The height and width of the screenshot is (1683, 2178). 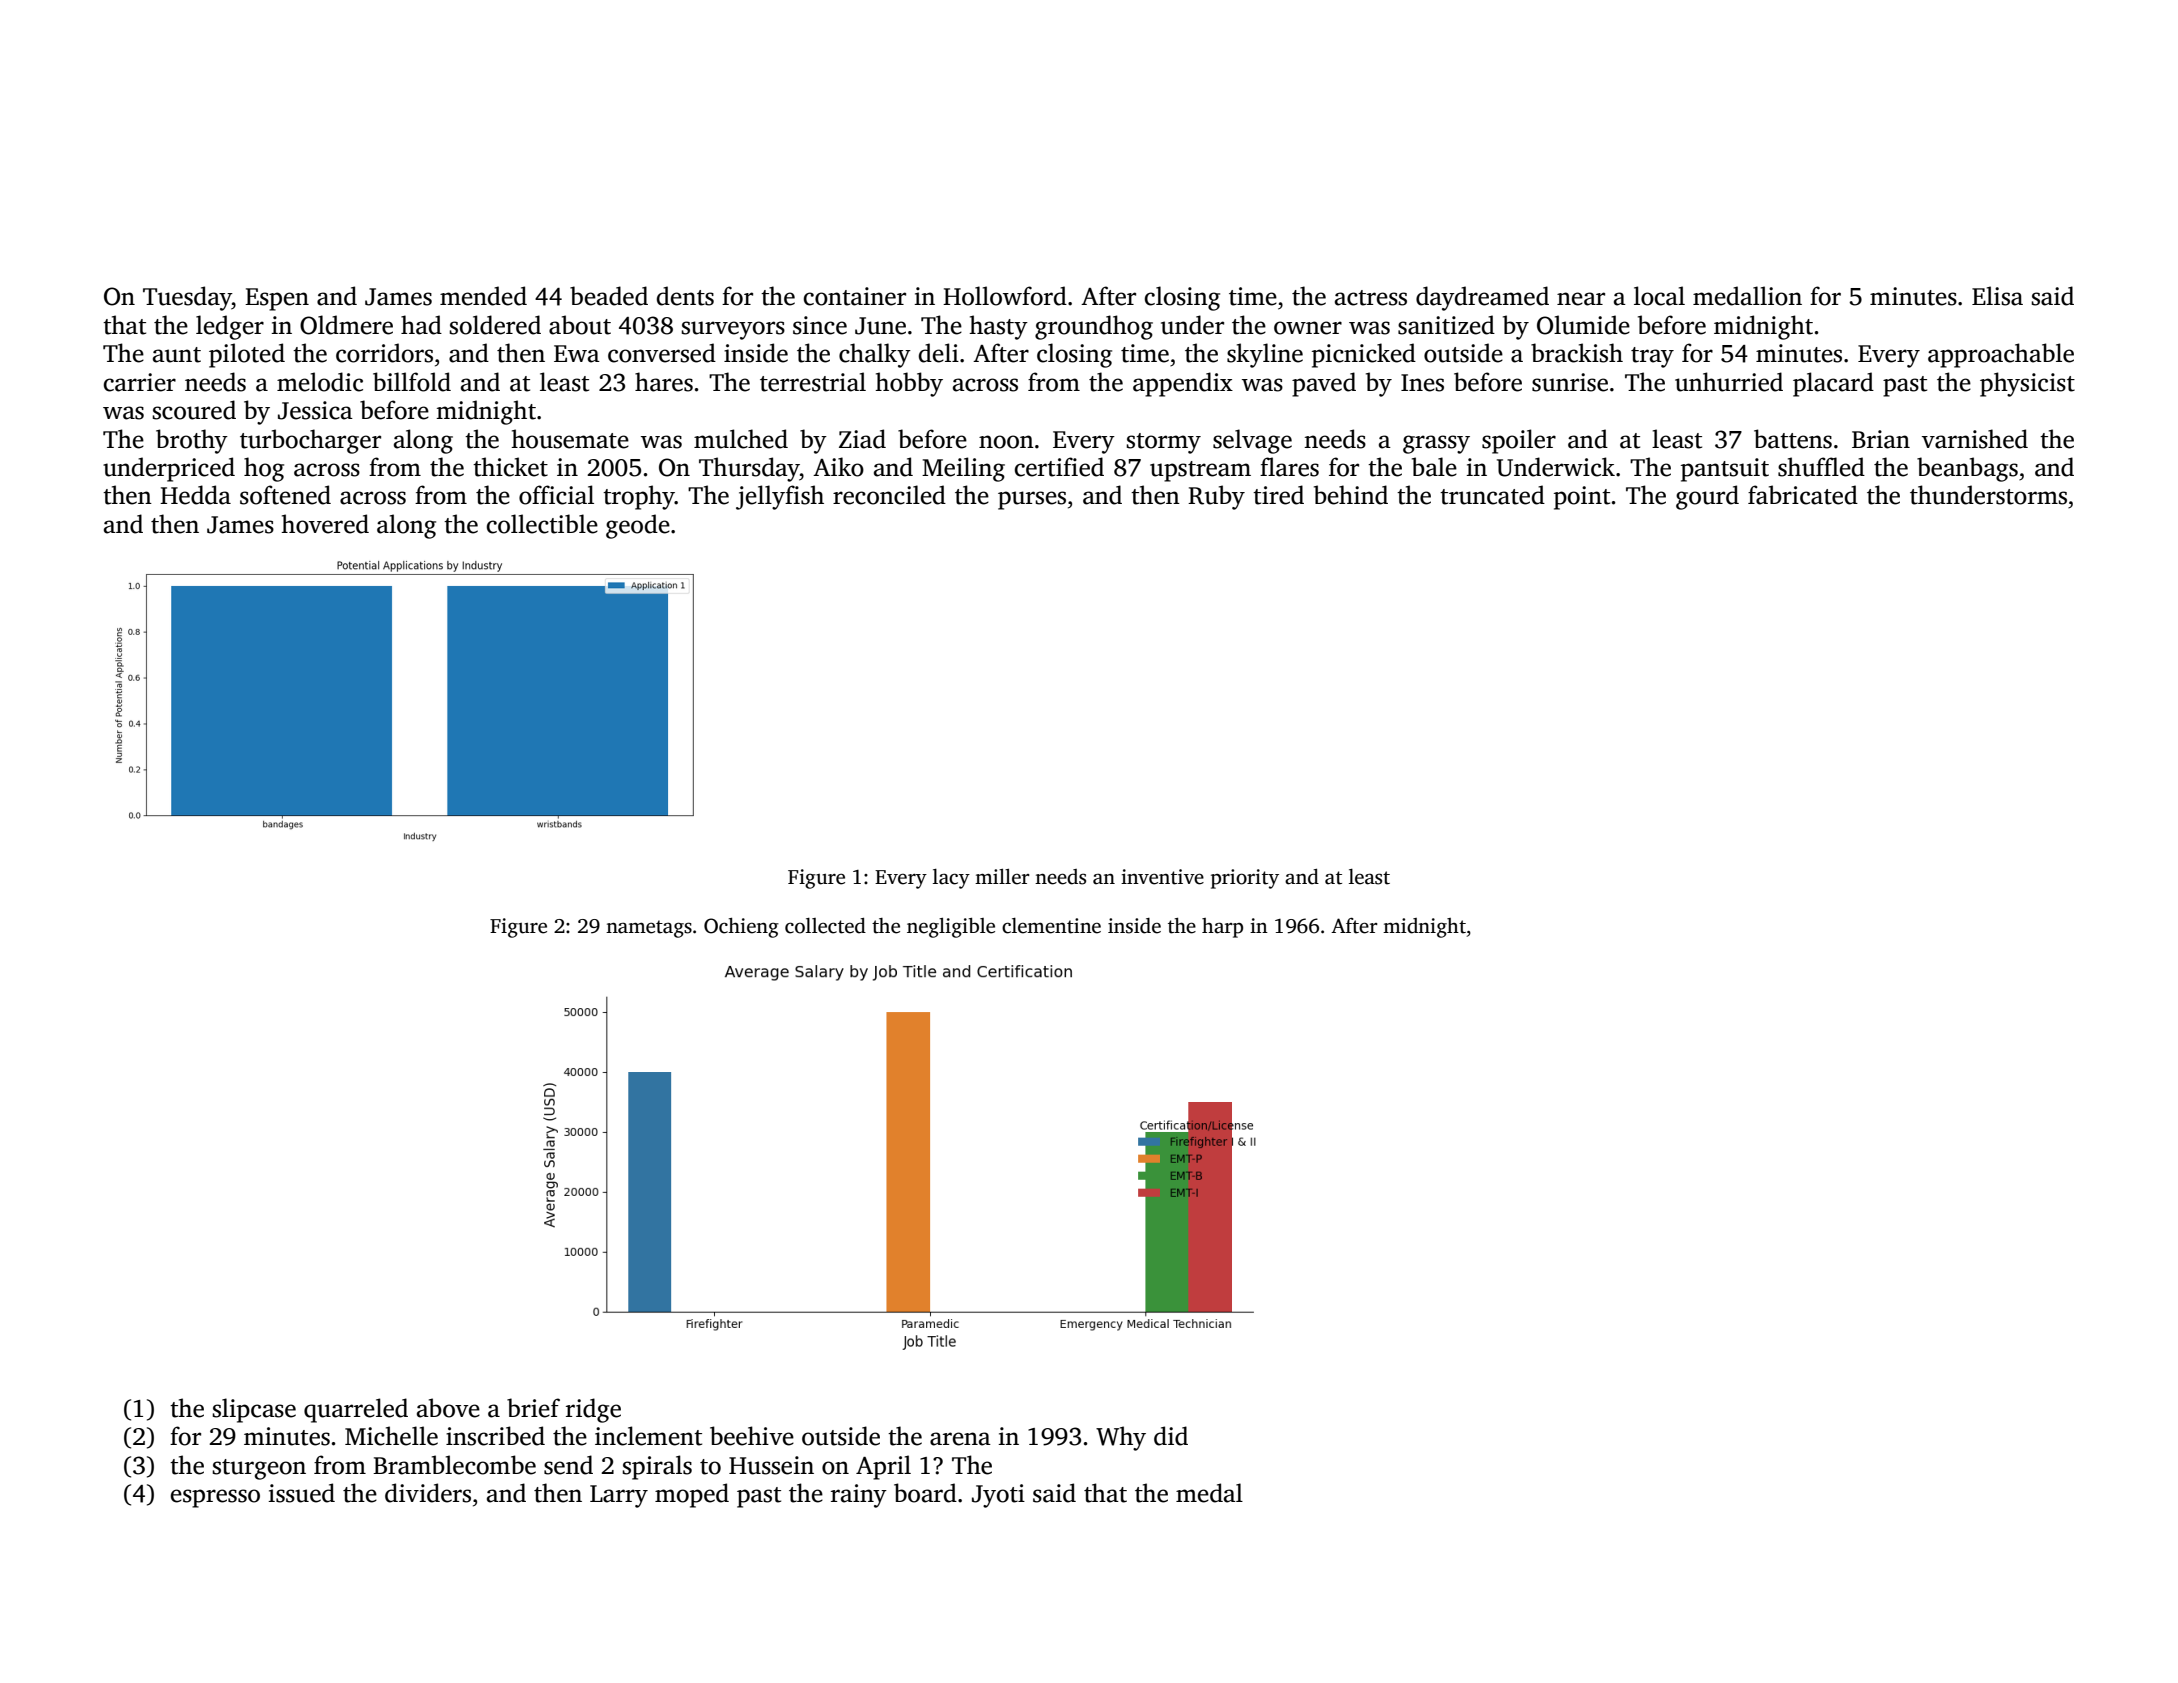 What do you see at coordinates (533, 1408) in the screenshot?
I see `brief` at bounding box center [533, 1408].
